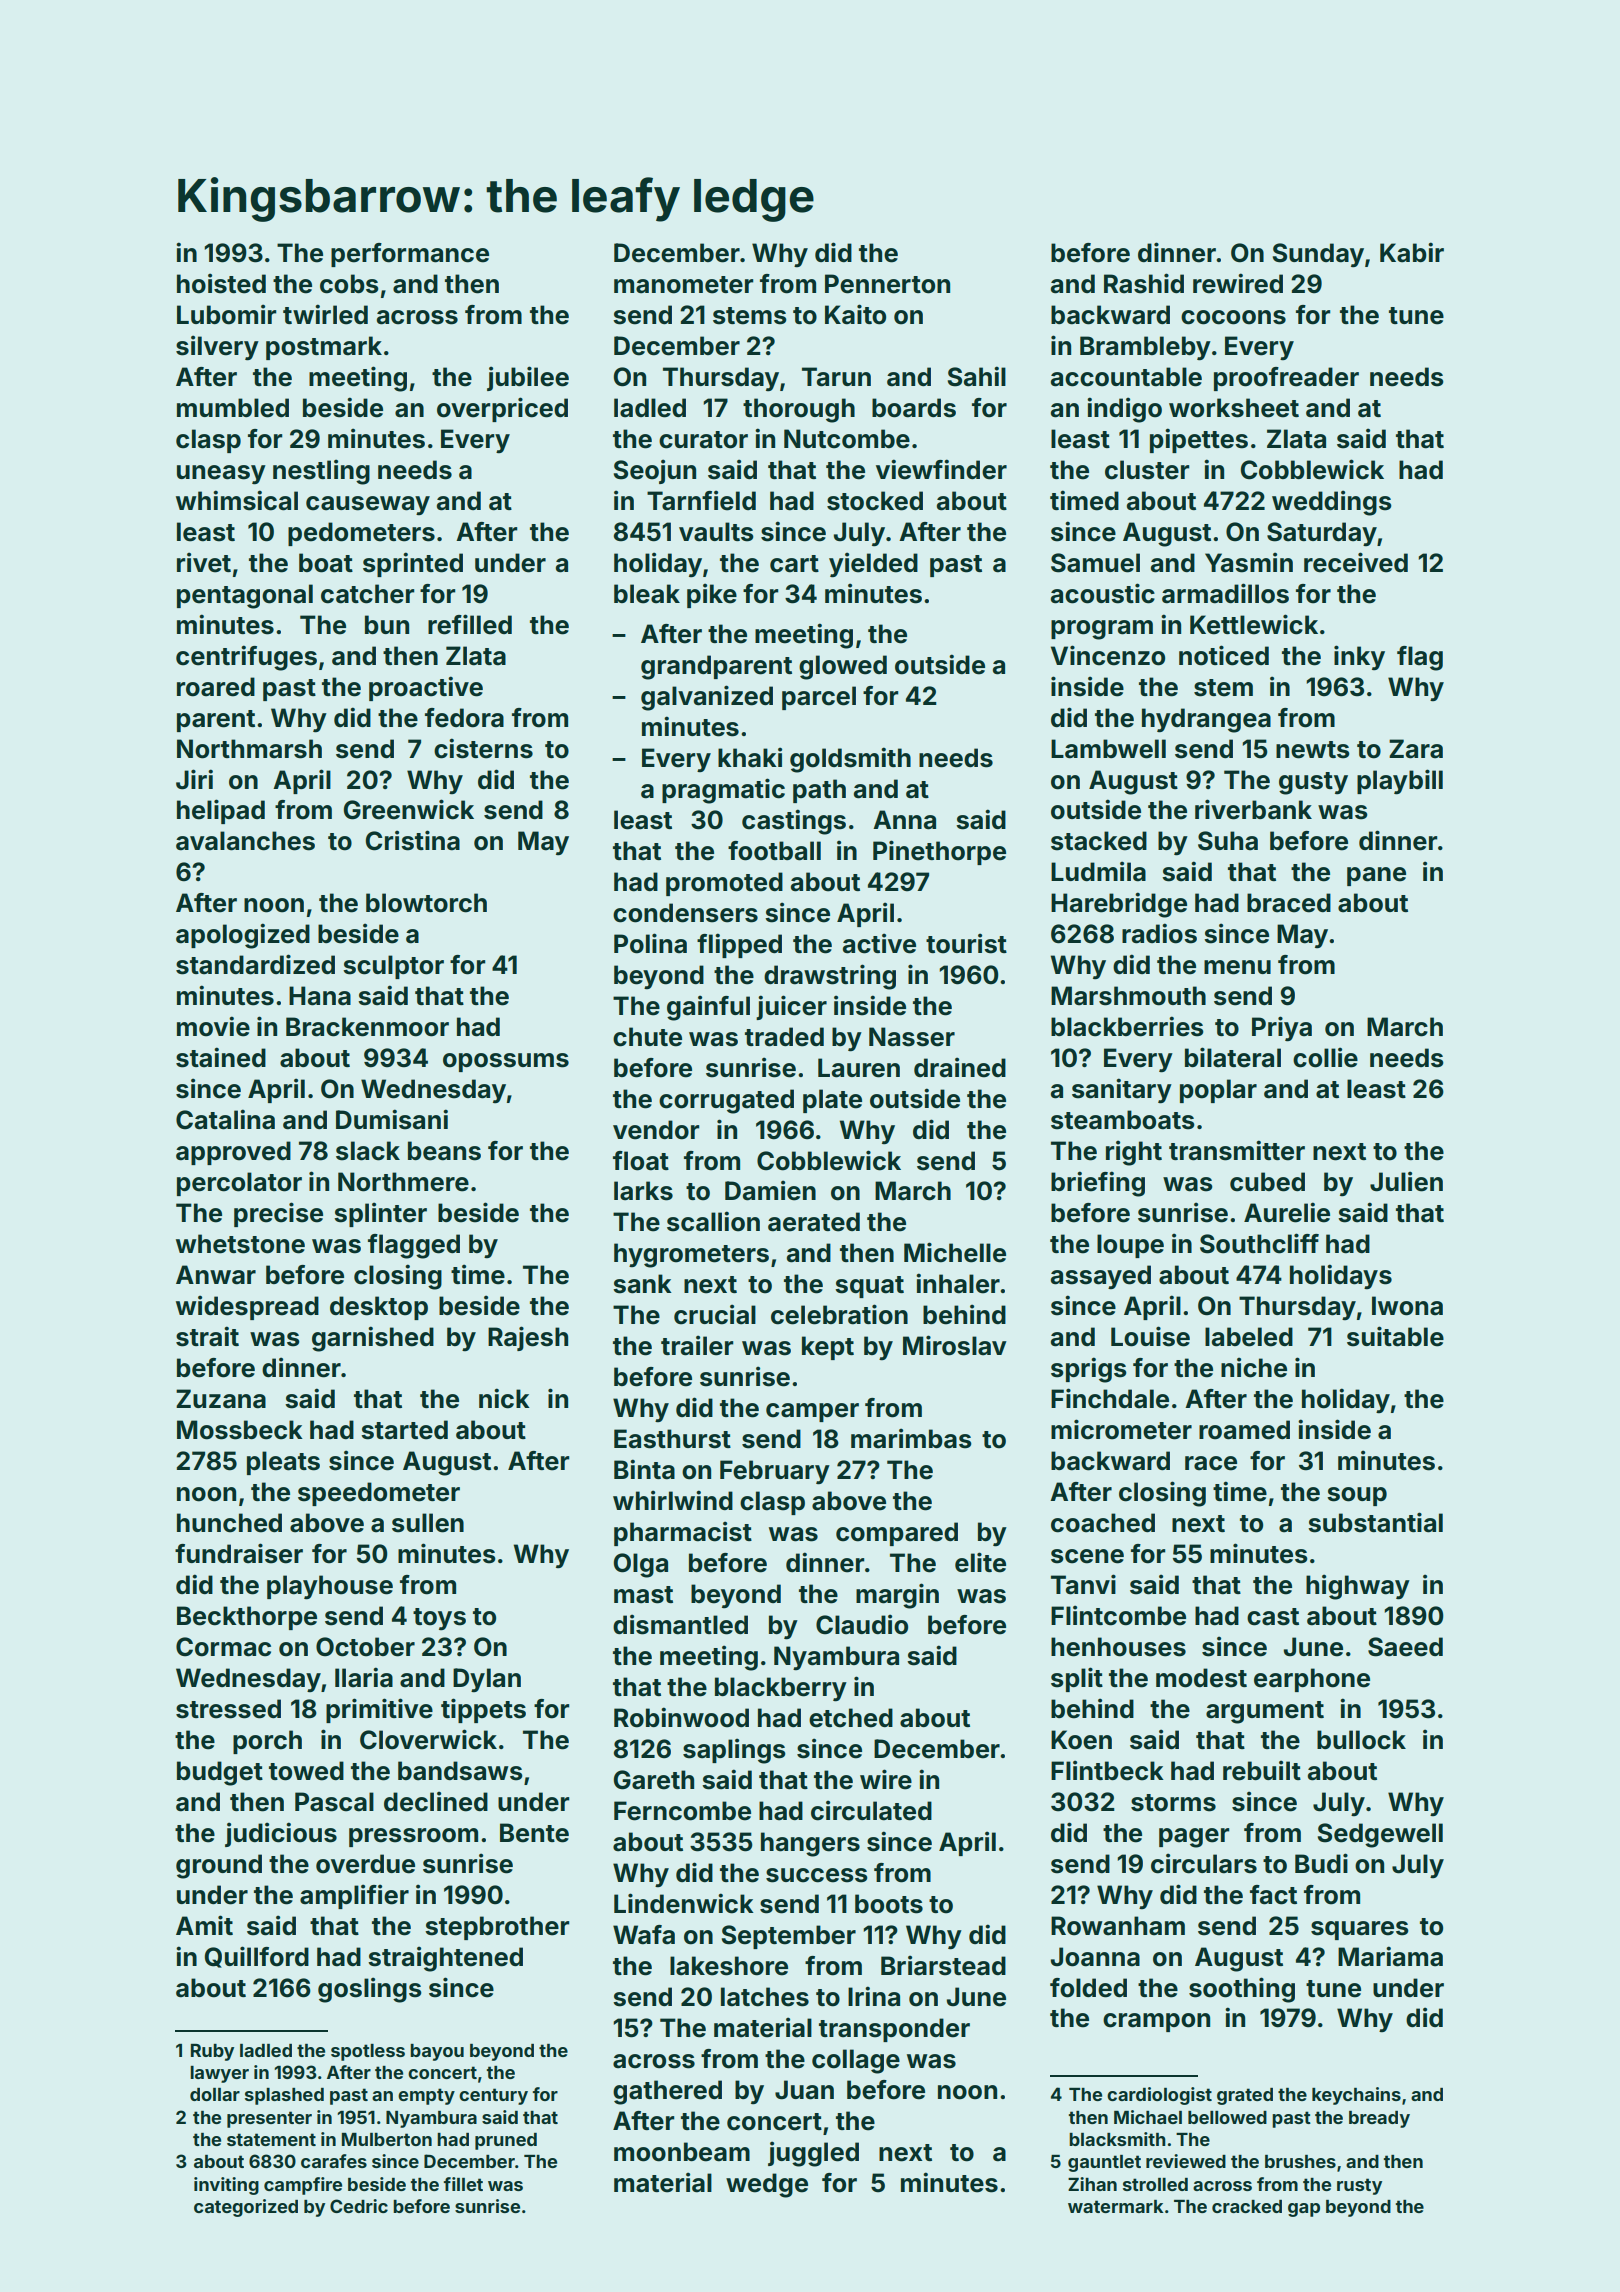  What do you see at coordinates (955, 1345) in the screenshot?
I see `Miroslav` at bounding box center [955, 1345].
